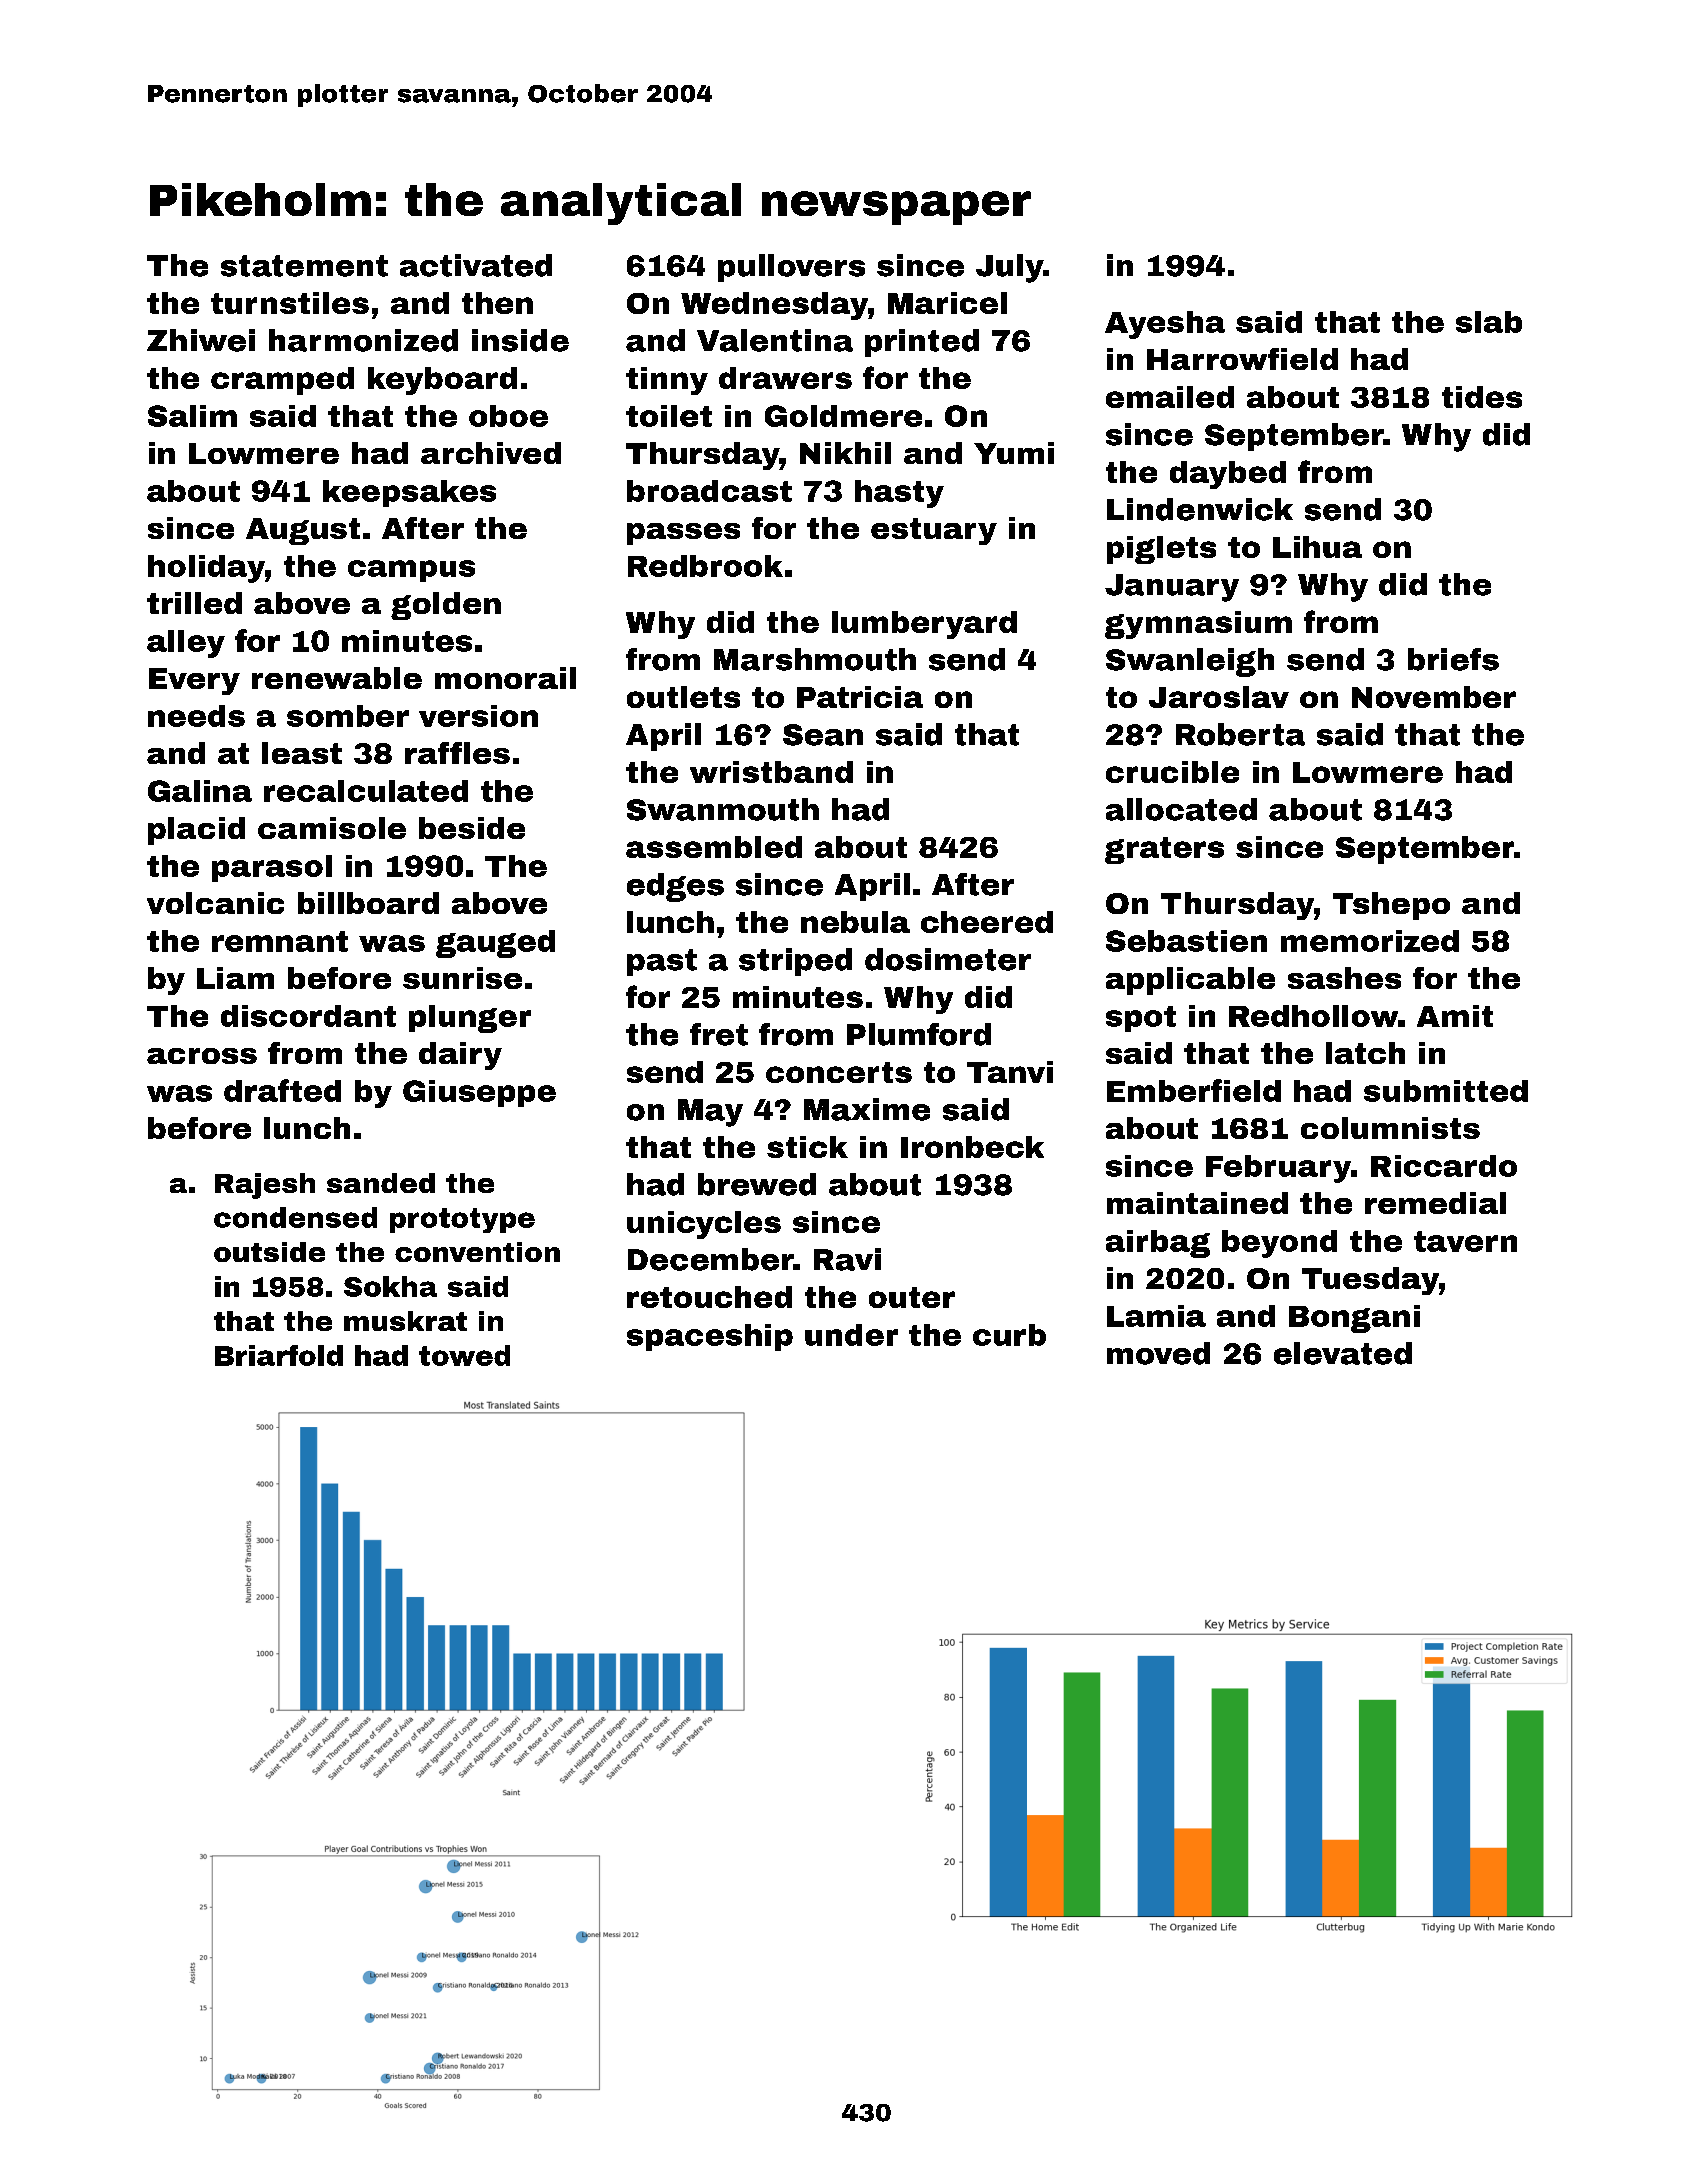 The height and width of the screenshot is (2178, 1683). What do you see at coordinates (366, 791) in the screenshot?
I see `recalculated` at bounding box center [366, 791].
